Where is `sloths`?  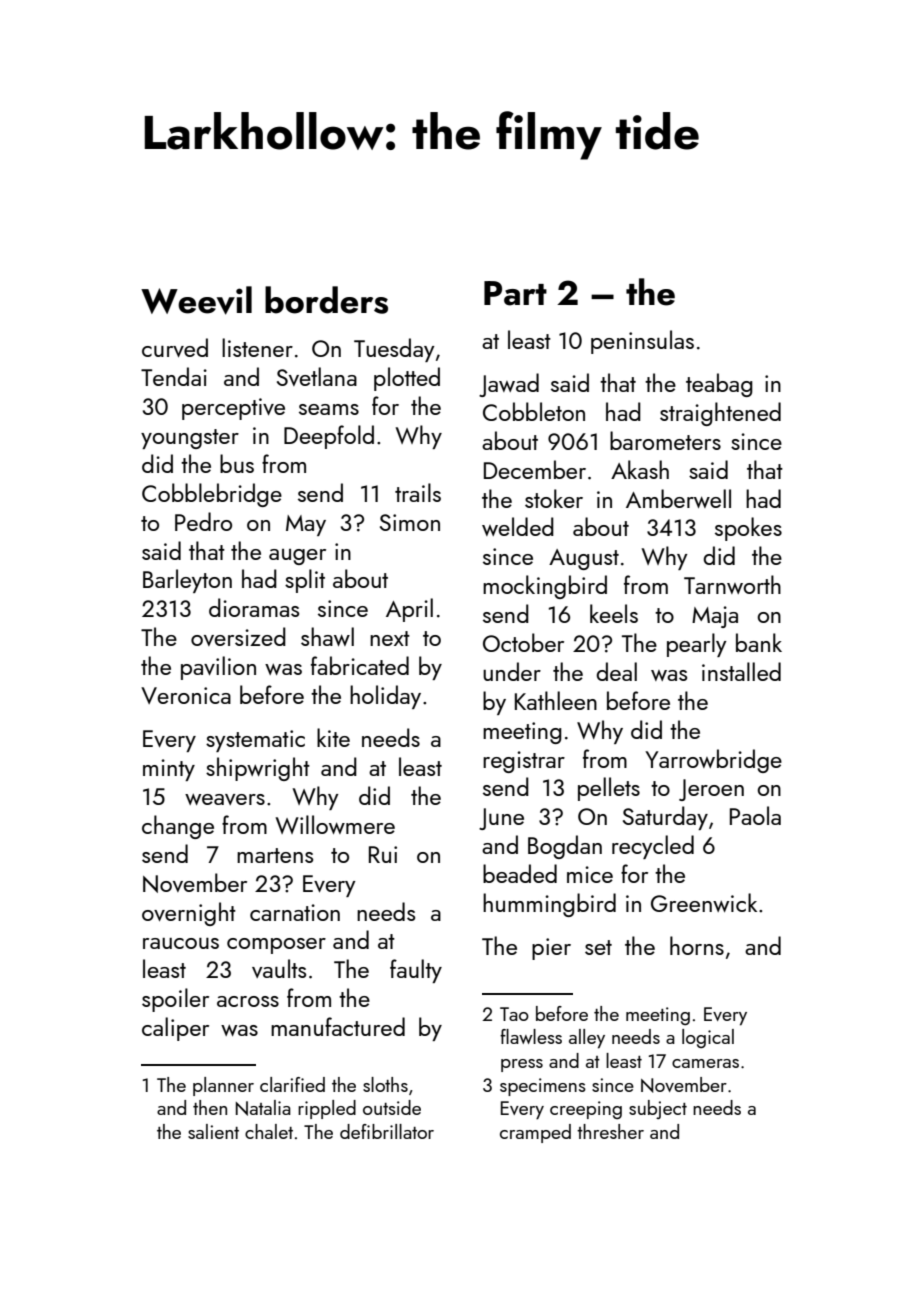 sloths is located at coordinates (385, 1084).
